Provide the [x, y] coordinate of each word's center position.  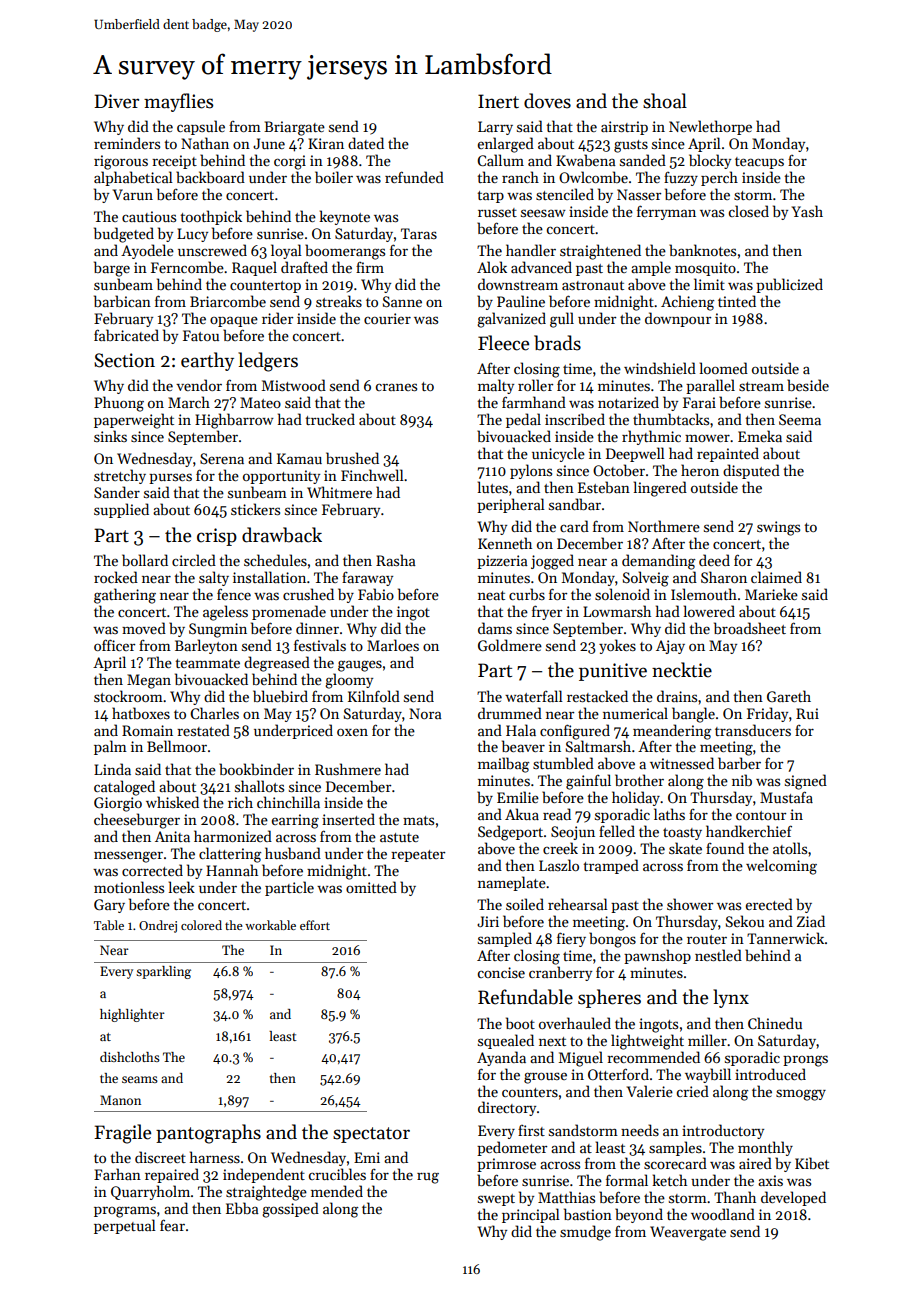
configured [575, 732]
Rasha [396, 560]
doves [547, 101]
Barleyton [206, 646]
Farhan [117, 1174]
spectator [371, 1135]
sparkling [163, 972]
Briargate [294, 128]
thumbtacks [671, 419]
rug [428, 1178]
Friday [767, 714]
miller [707, 1040]
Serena [222, 458]
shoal [665, 101]
